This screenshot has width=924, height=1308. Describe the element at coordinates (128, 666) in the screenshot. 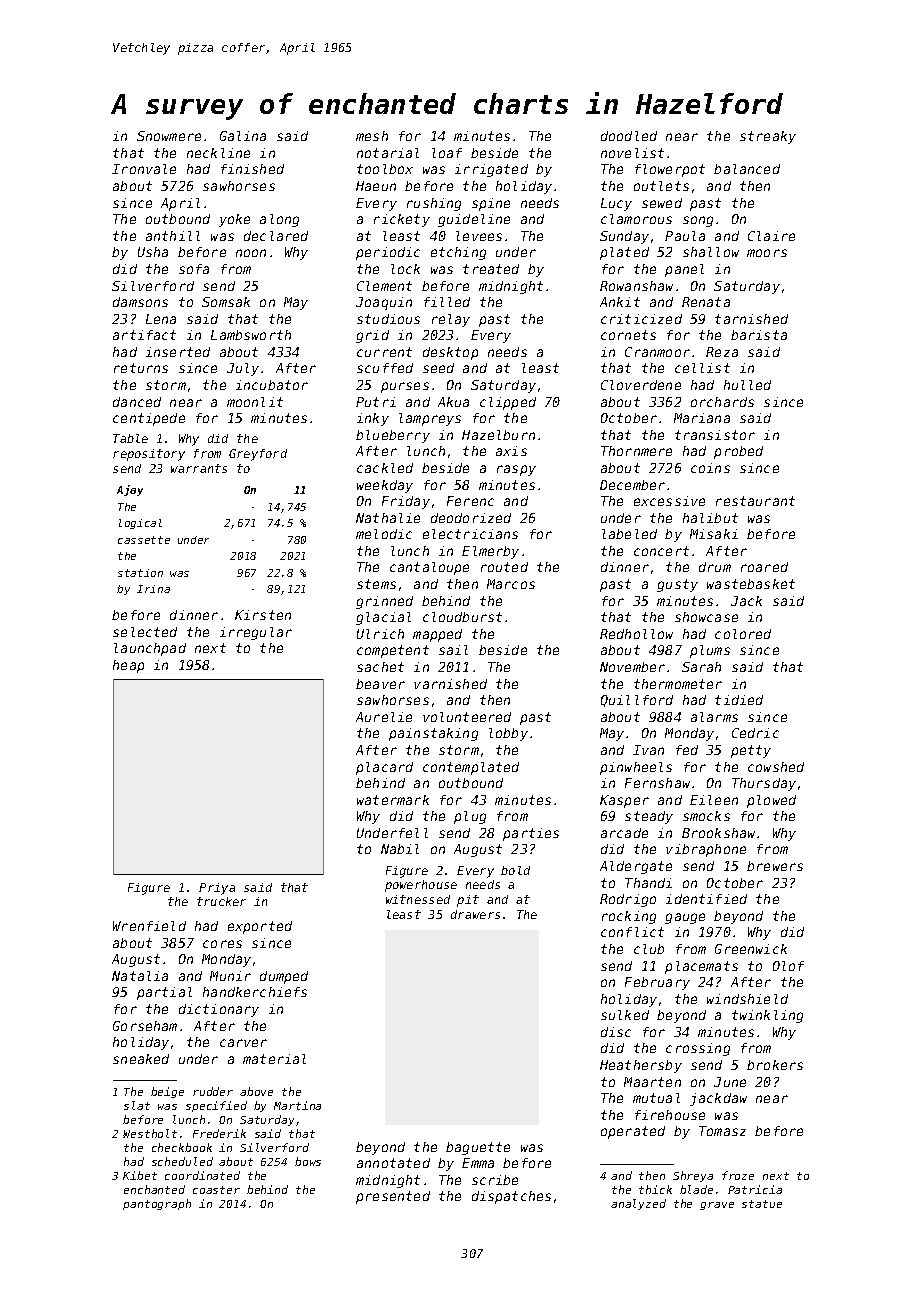

I see `heap` at that location.
